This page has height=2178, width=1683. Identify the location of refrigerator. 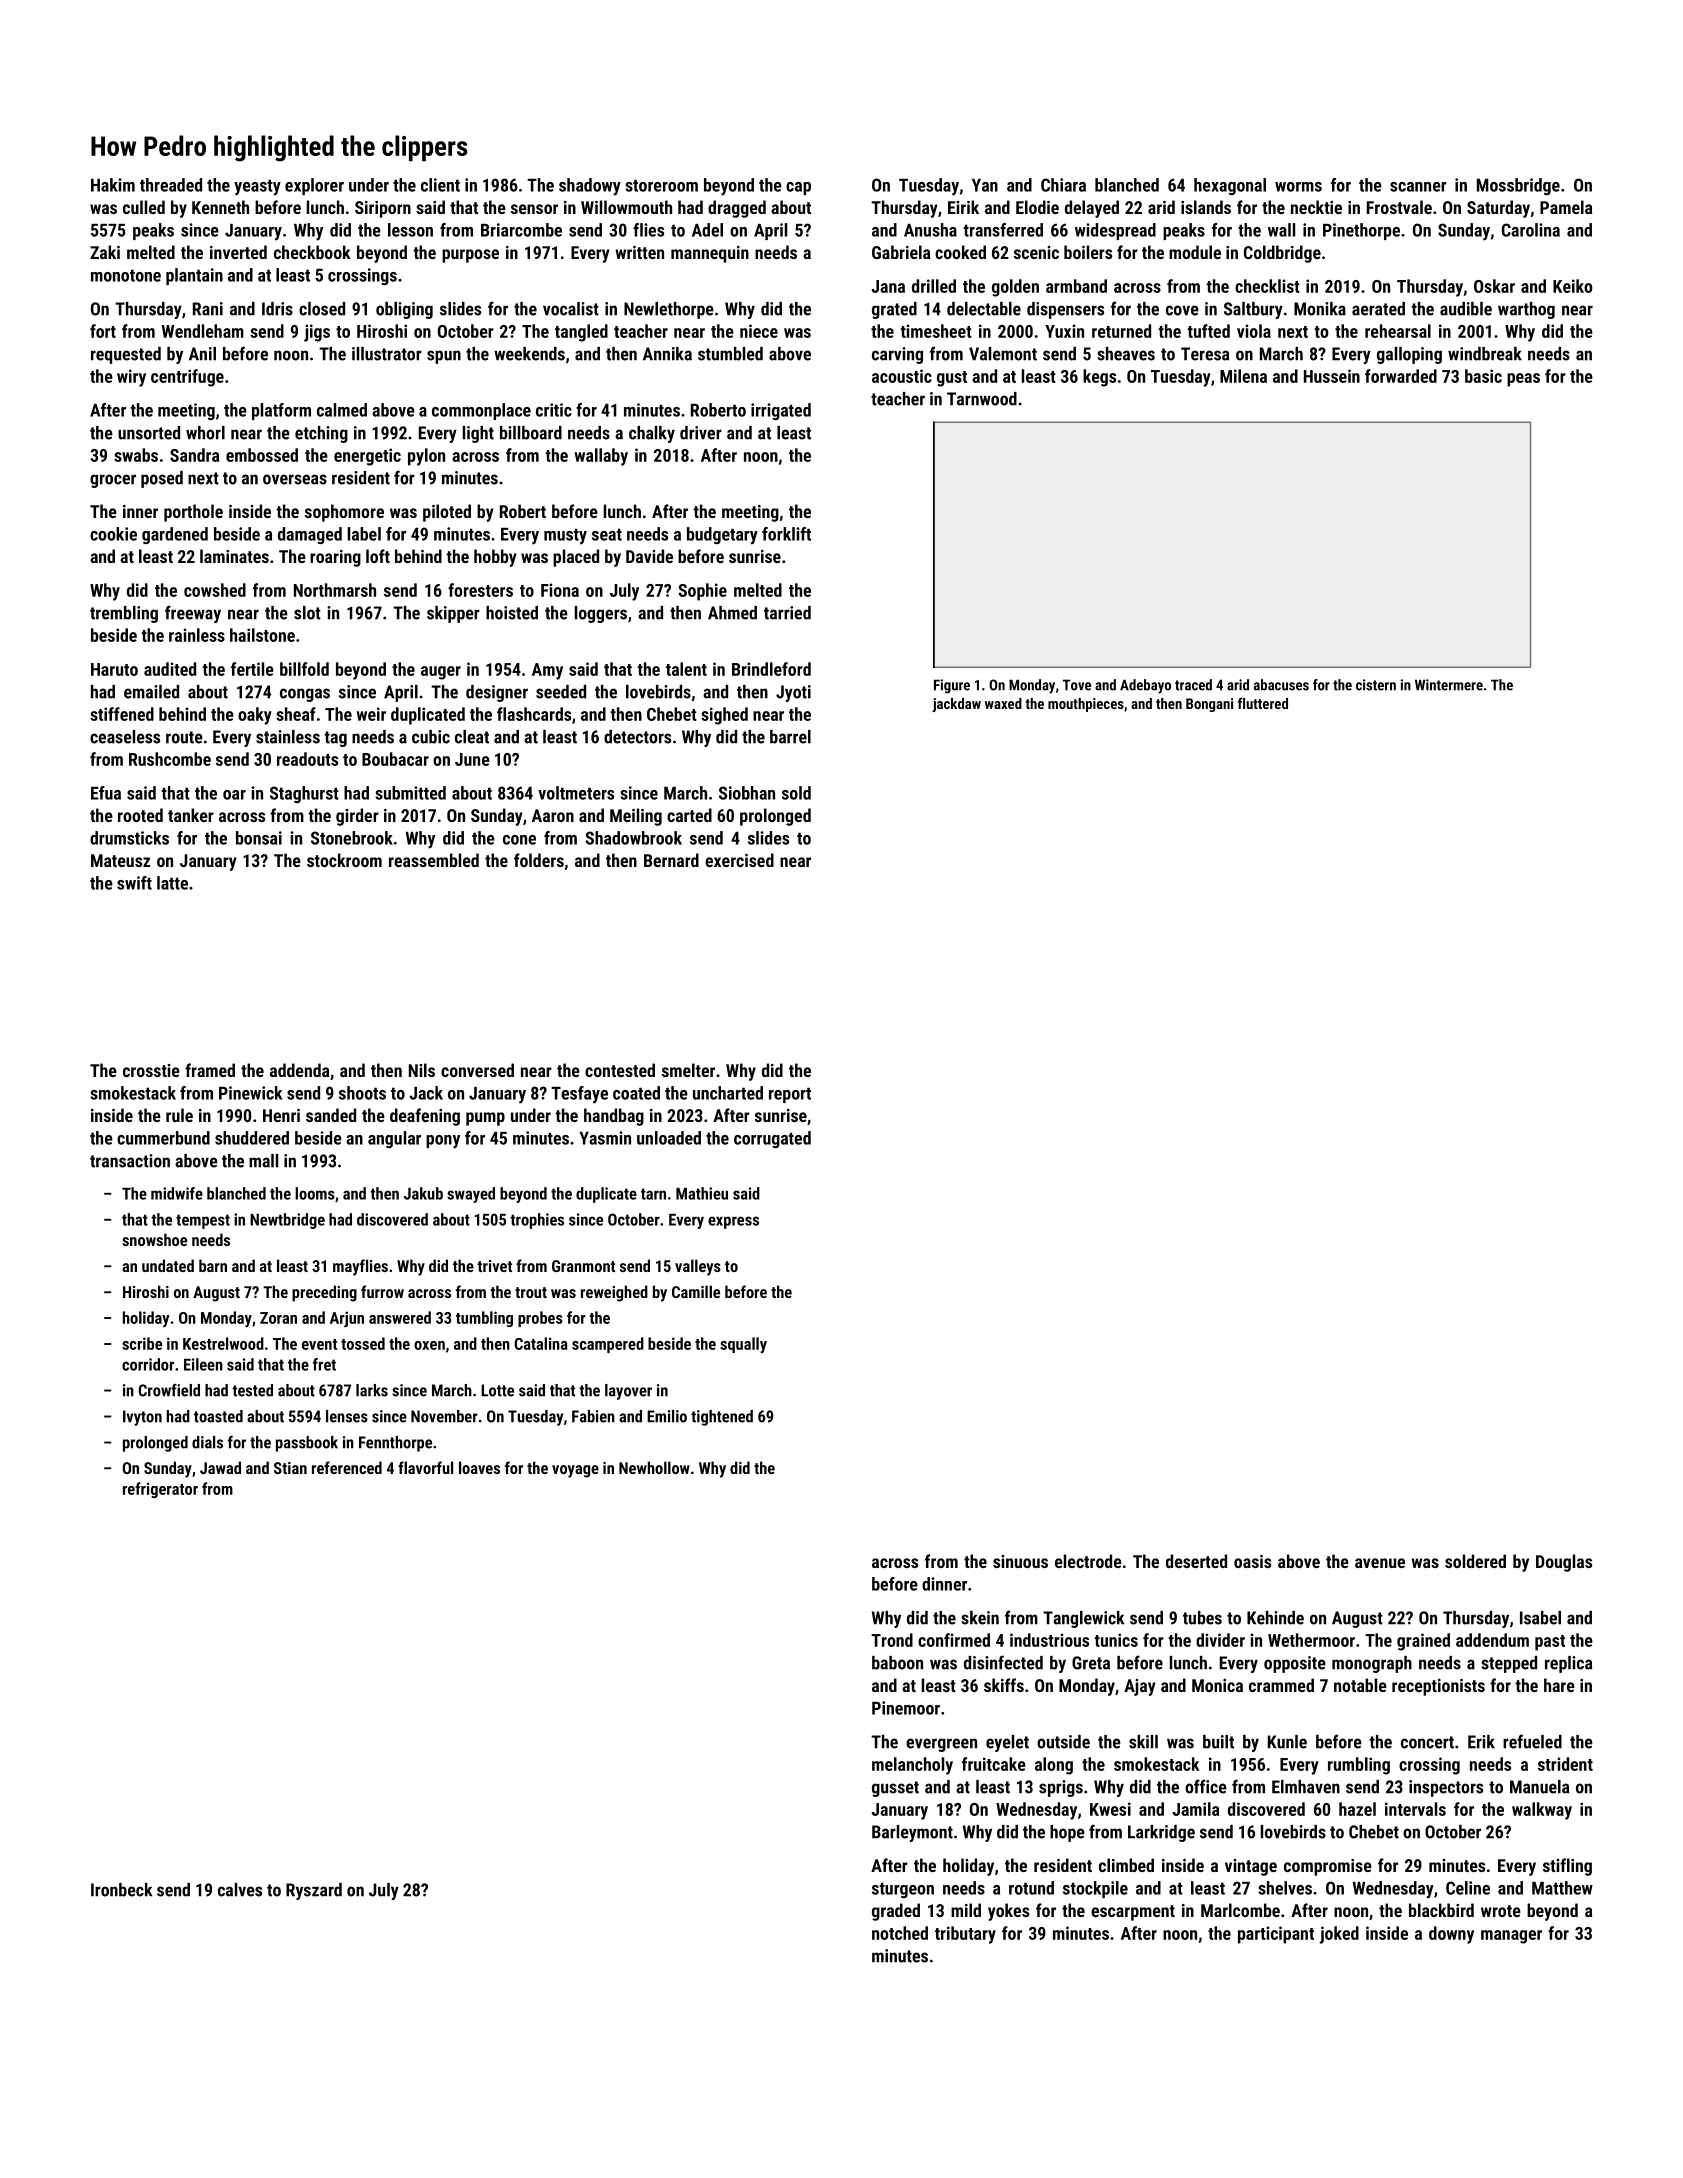
(160, 1490).
